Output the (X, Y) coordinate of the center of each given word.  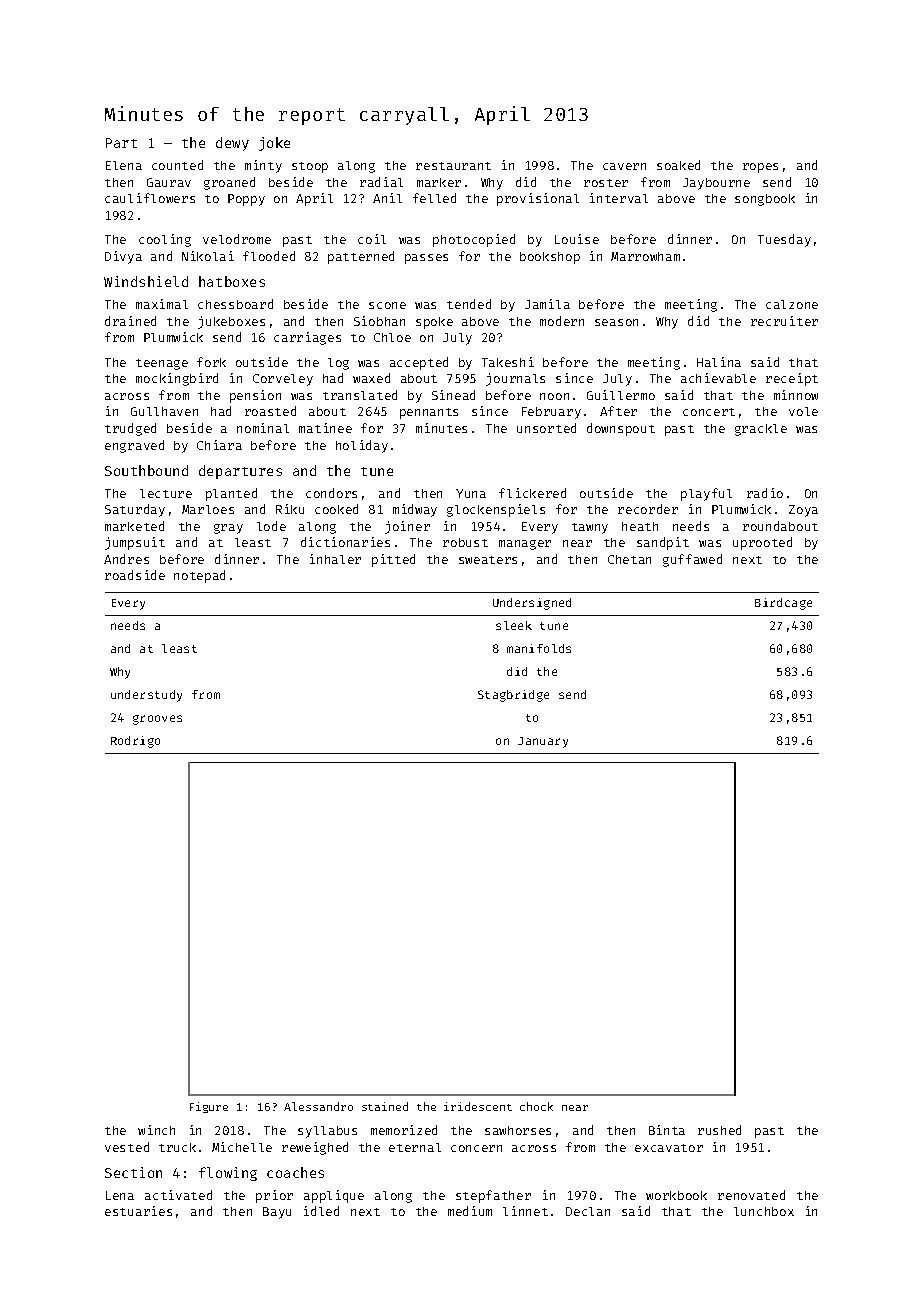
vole (803, 411)
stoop (310, 167)
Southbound (146, 470)
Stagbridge (513, 696)
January (543, 742)
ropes (760, 168)
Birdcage (783, 604)
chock (536, 1106)
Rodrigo (135, 742)
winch (156, 1130)
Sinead (453, 395)
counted (177, 165)
